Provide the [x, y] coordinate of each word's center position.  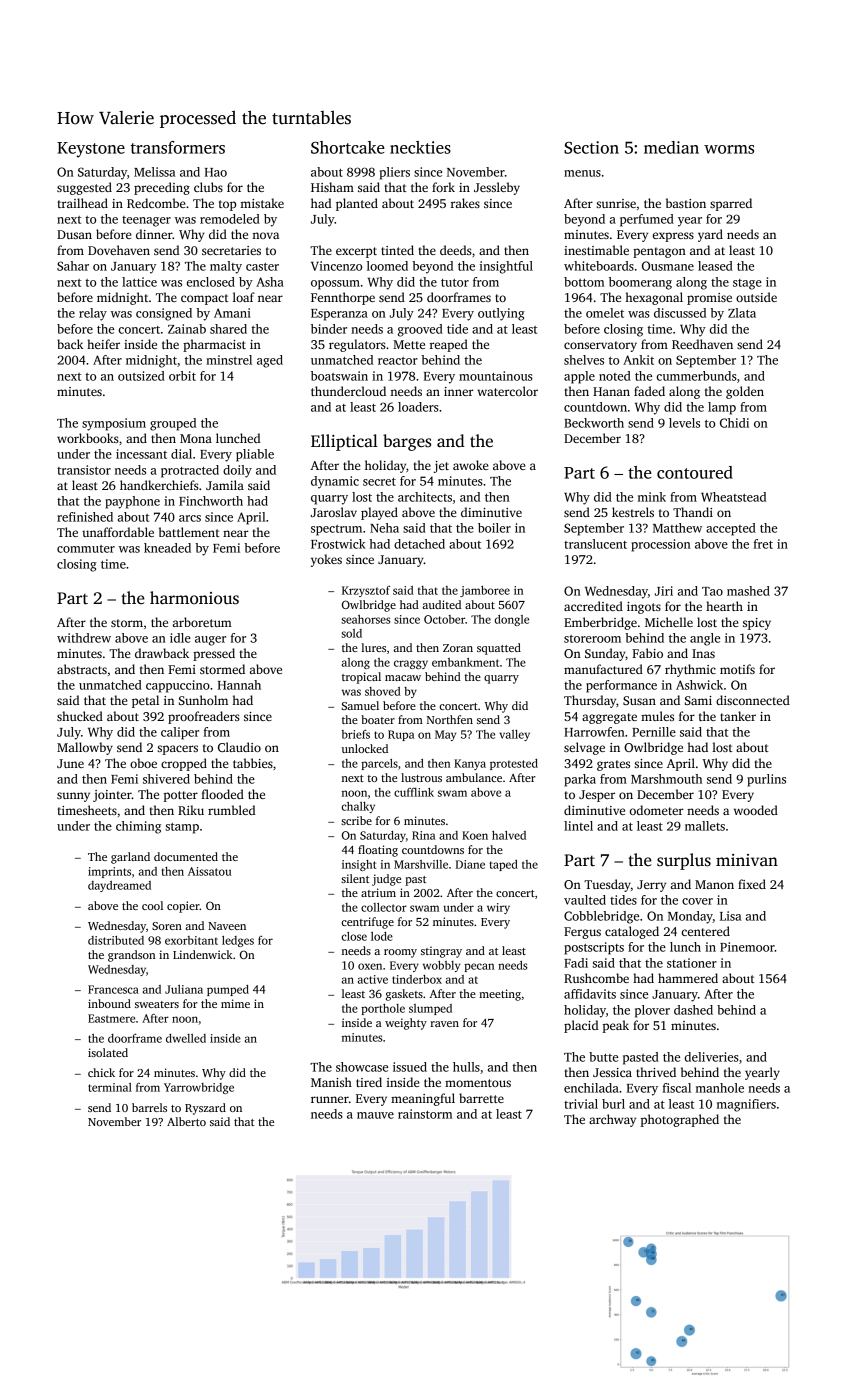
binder [329, 329]
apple [579, 377]
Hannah [239, 685]
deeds [456, 250]
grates [613, 765]
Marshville [421, 864]
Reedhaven [702, 344]
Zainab [187, 329]
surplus [684, 861]
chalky [358, 807]
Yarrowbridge [199, 1088]
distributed [116, 940]
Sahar [73, 266]
